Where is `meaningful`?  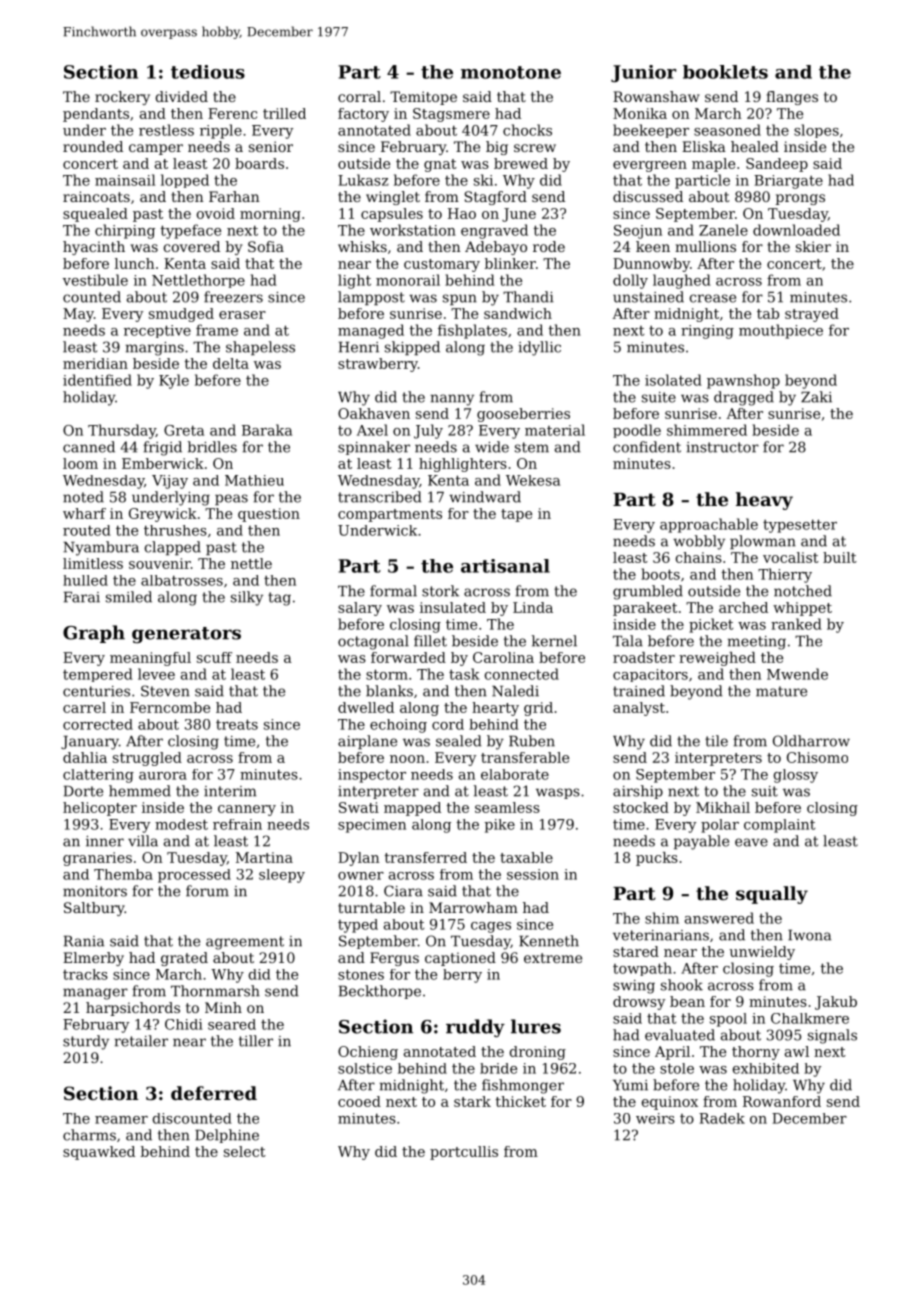 meaningful is located at coordinates (150, 659).
